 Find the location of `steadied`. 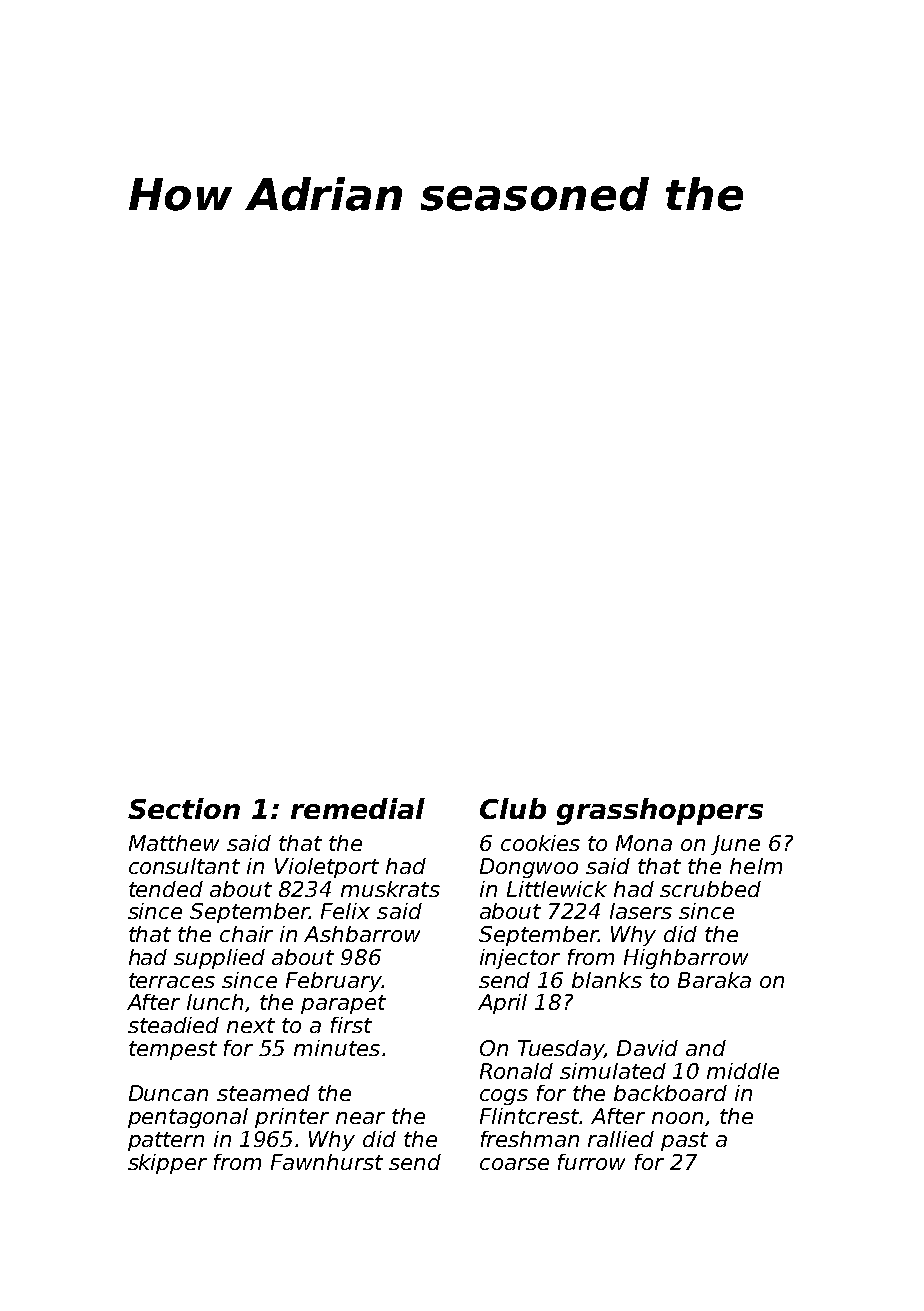

steadied is located at coordinates (173, 1025).
